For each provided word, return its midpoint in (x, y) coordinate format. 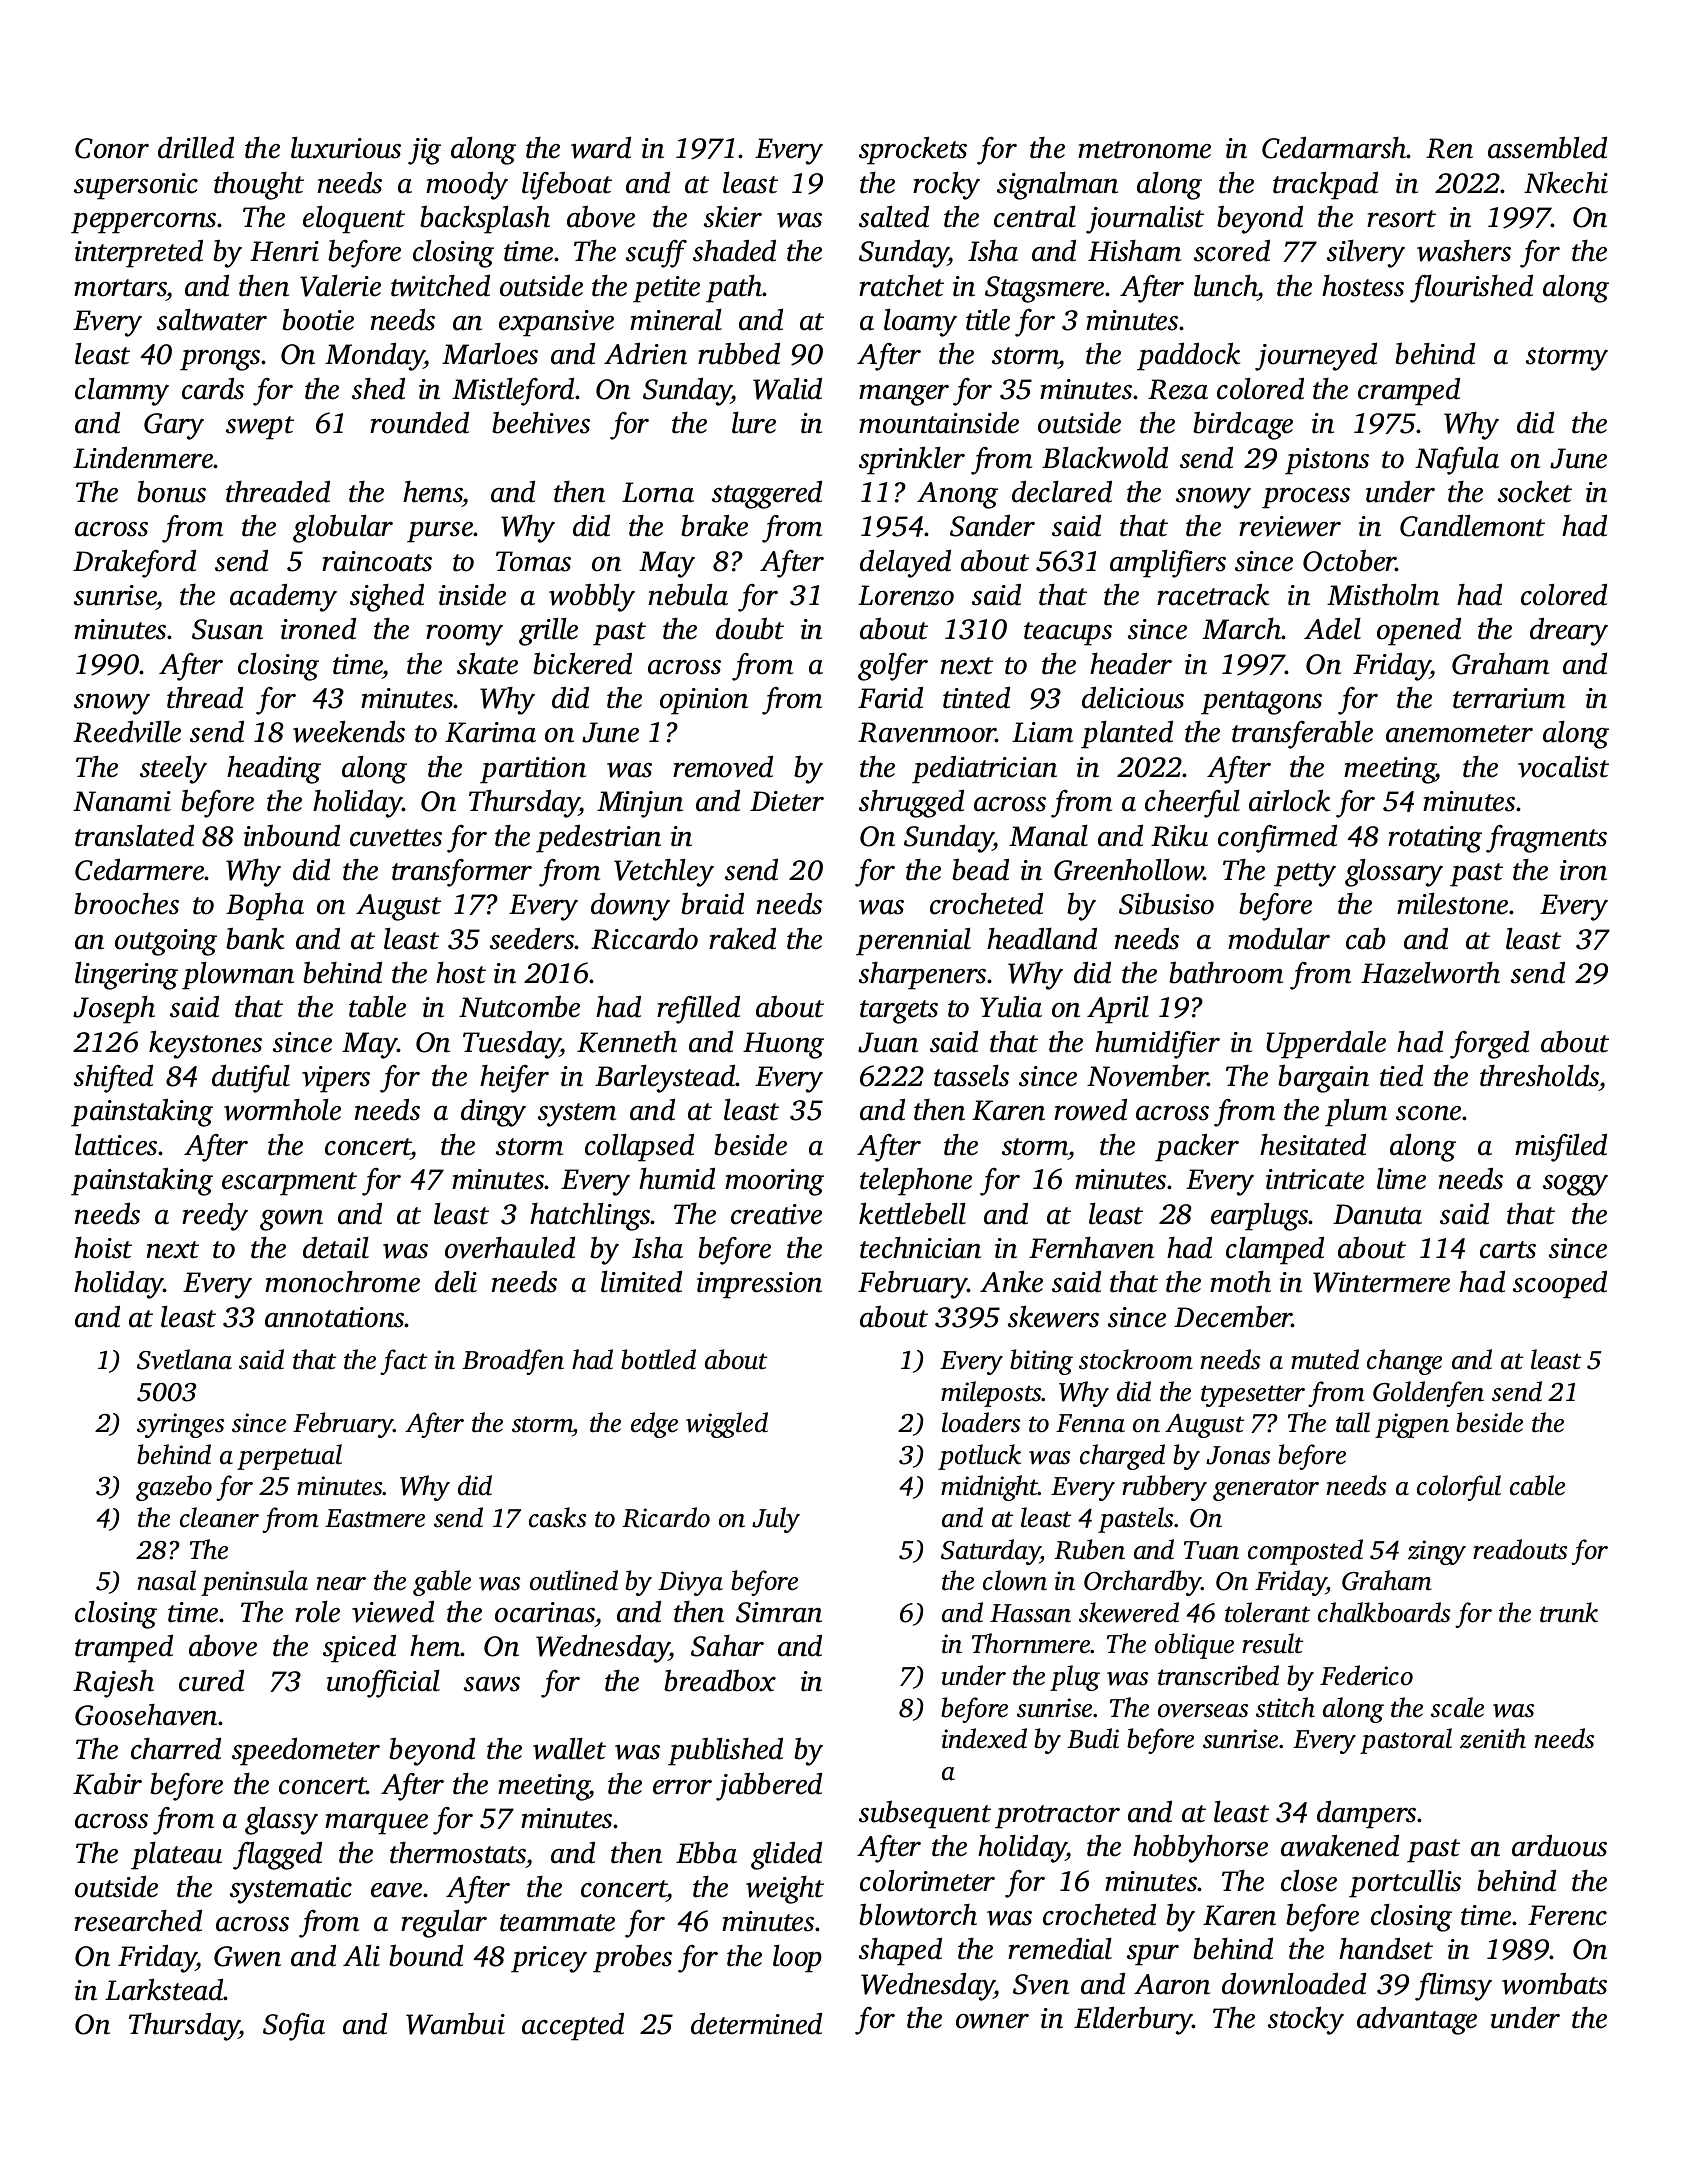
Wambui (455, 2023)
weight (785, 1889)
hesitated (1313, 1144)
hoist (103, 1247)
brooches (126, 903)
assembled (1547, 147)
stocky (1306, 2020)
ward (601, 147)
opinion (704, 701)
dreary (1569, 631)
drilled (196, 147)
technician (920, 1247)
